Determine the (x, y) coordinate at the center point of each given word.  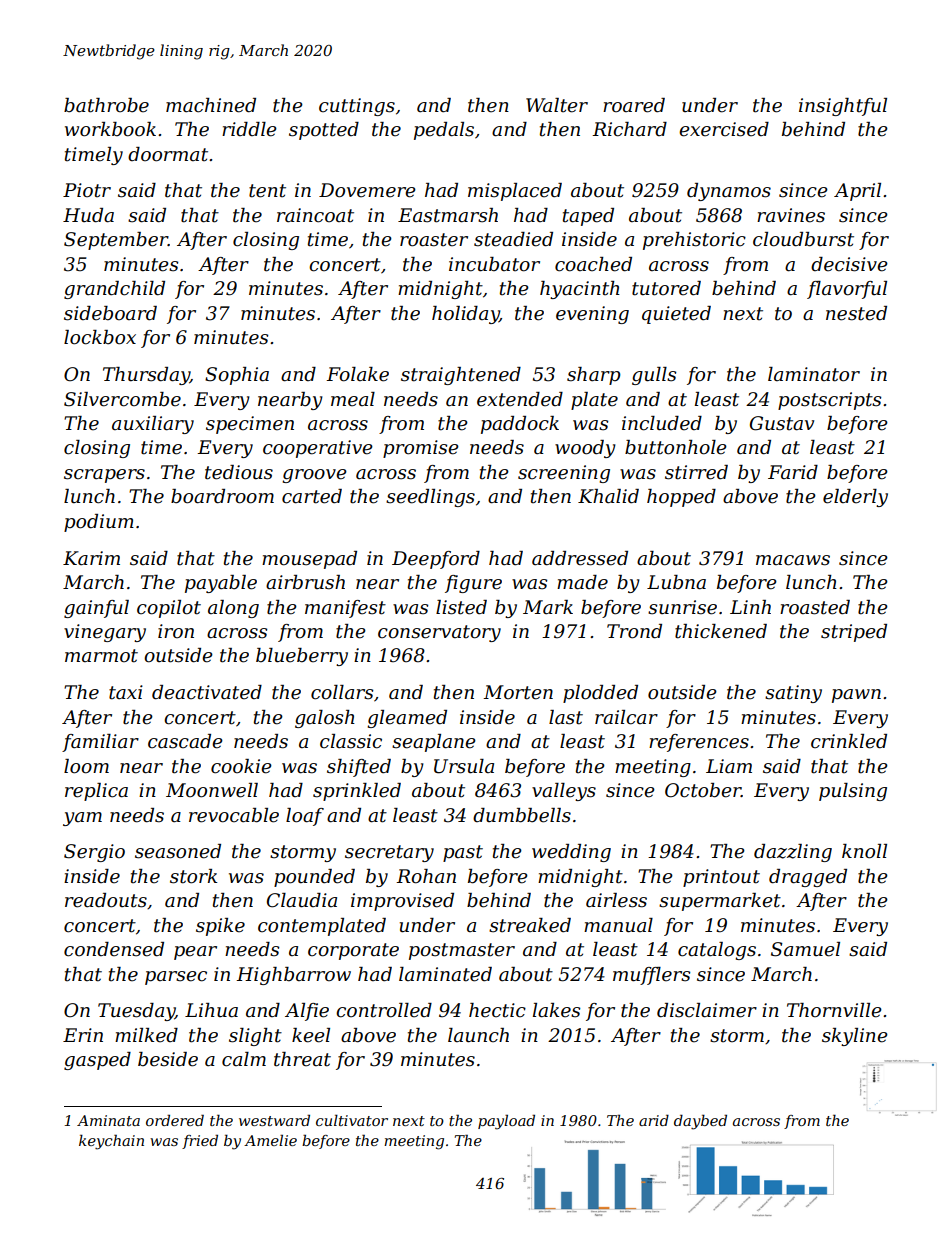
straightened (461, 376)
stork (193, 876)
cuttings (357, 107)
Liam (729, 766)
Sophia (237, 376)
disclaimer (707, 1010)
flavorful (847, 290)
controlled (384, 1010)
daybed (700, 1122)
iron (176, 631)
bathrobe (106, 105)
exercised (724, 129)
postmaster (462, 951)
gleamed (407, 719)
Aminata (108, 1120)
